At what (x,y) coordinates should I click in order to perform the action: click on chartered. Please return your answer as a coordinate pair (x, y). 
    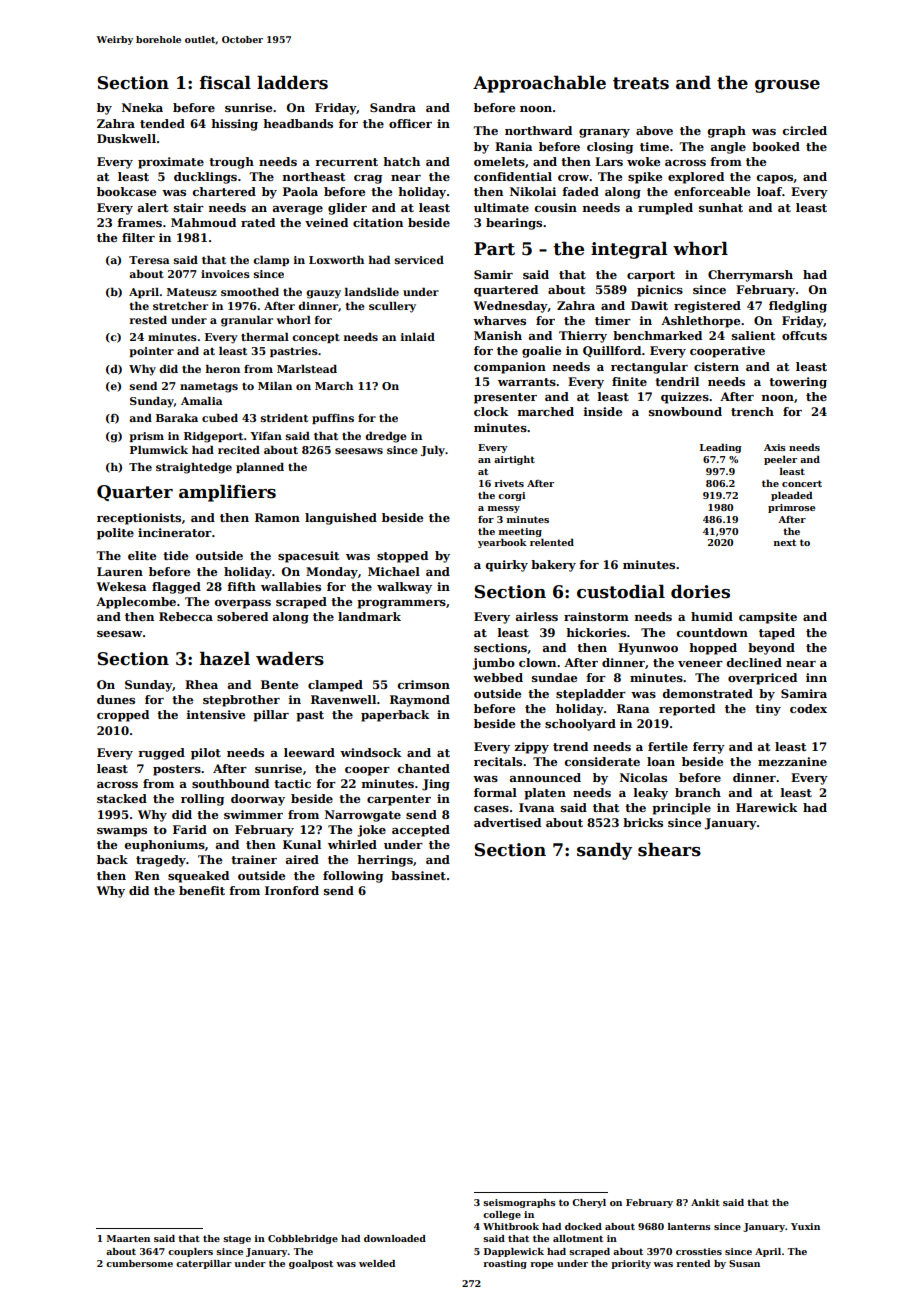
    Looking at the image, I should click on (224, 191).
